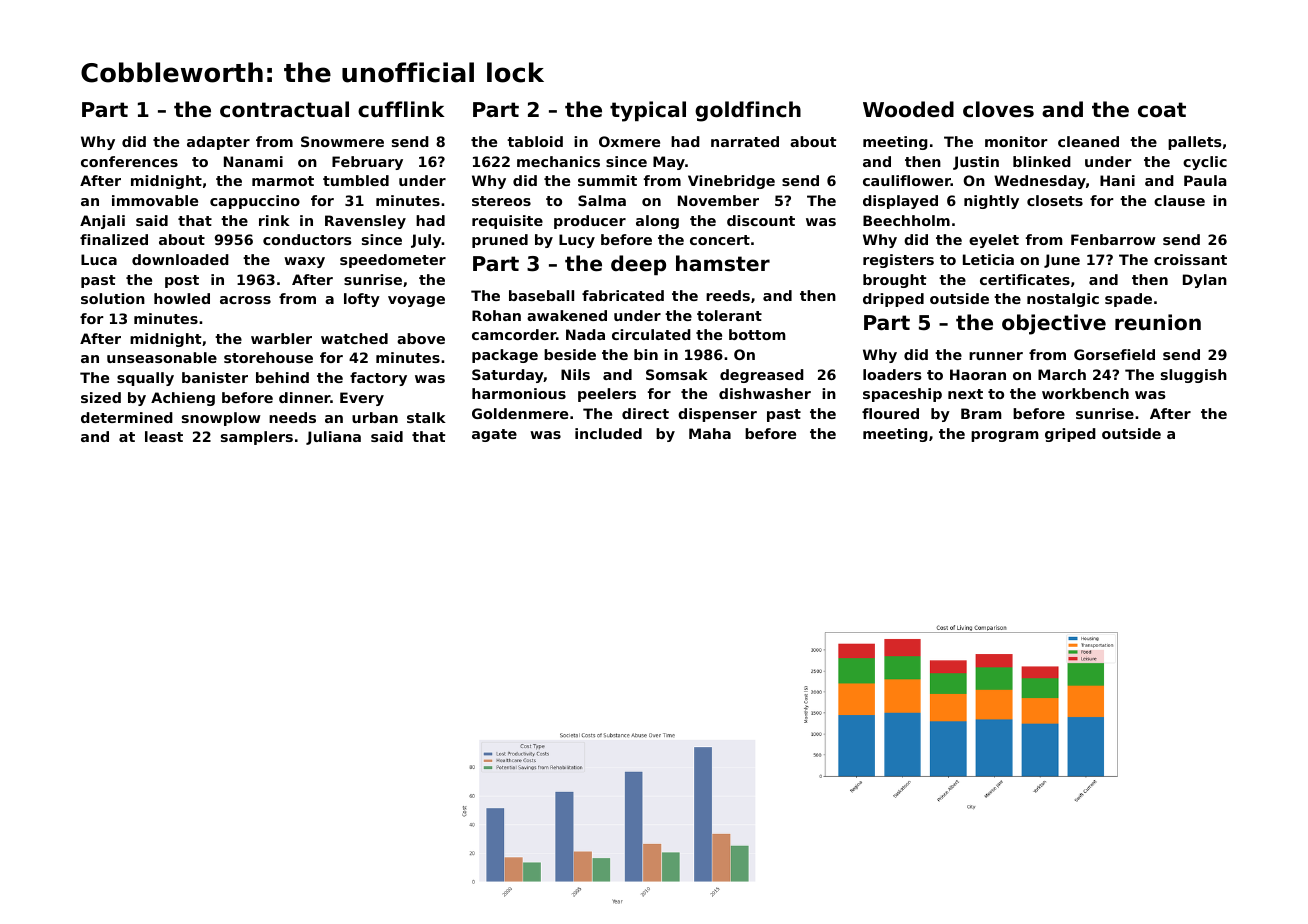 This document has width=1308, height=924. What do you see at coordinates (541, 295) in the document?
I see `baseball` at bounding box center [541, 295].
